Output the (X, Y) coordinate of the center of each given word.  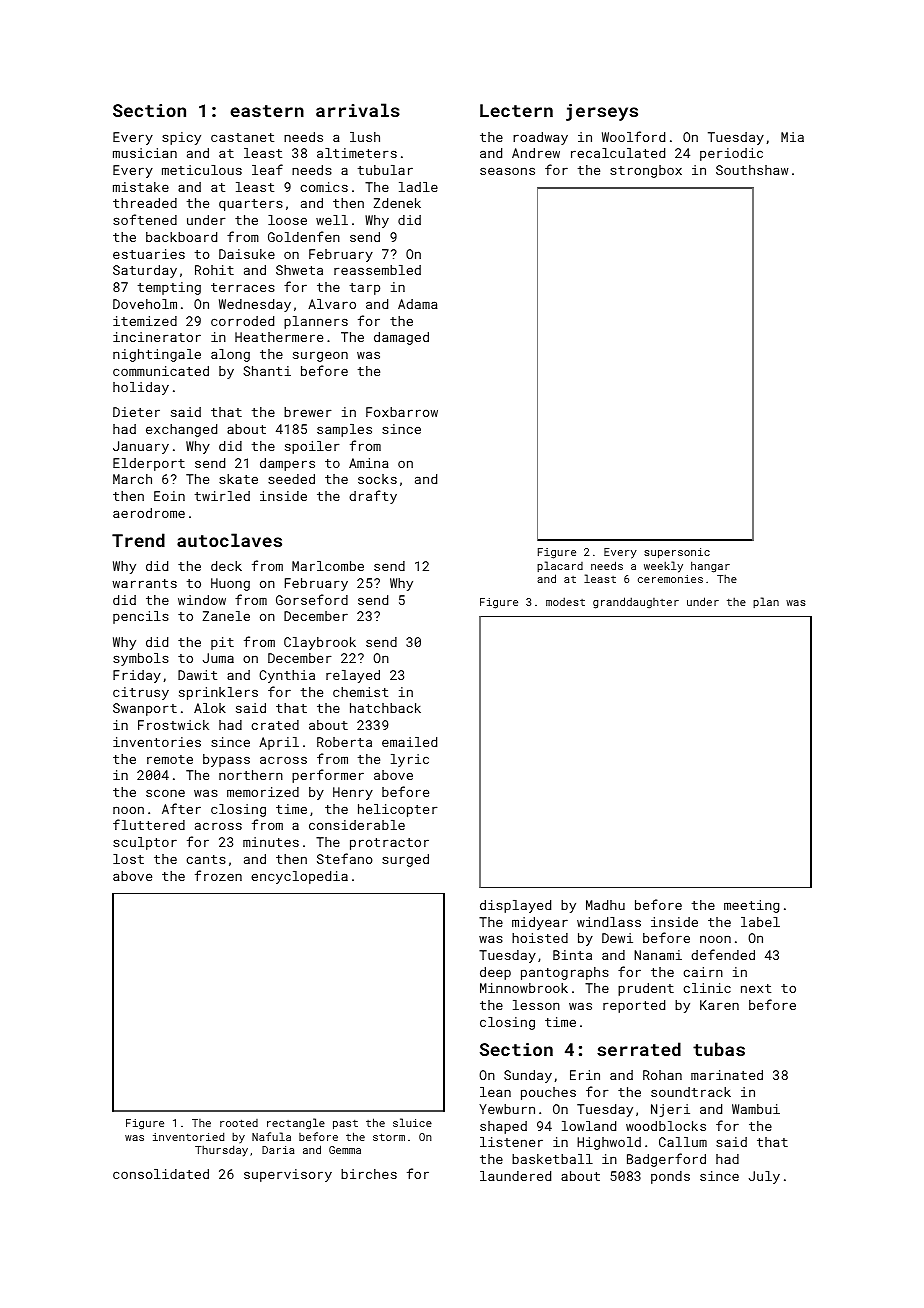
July (764, 1177)
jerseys (602, 112)
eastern (267, 111)
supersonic (677, 553)
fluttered (149, 824)
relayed (353, 676)
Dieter (136, 412)
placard (560, 566)
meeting (751, 906)
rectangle (296, 1124)
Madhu (605, 905)
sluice (412, 1122)
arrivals (358, 110)
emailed (409, 742)
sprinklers (218, 693)
